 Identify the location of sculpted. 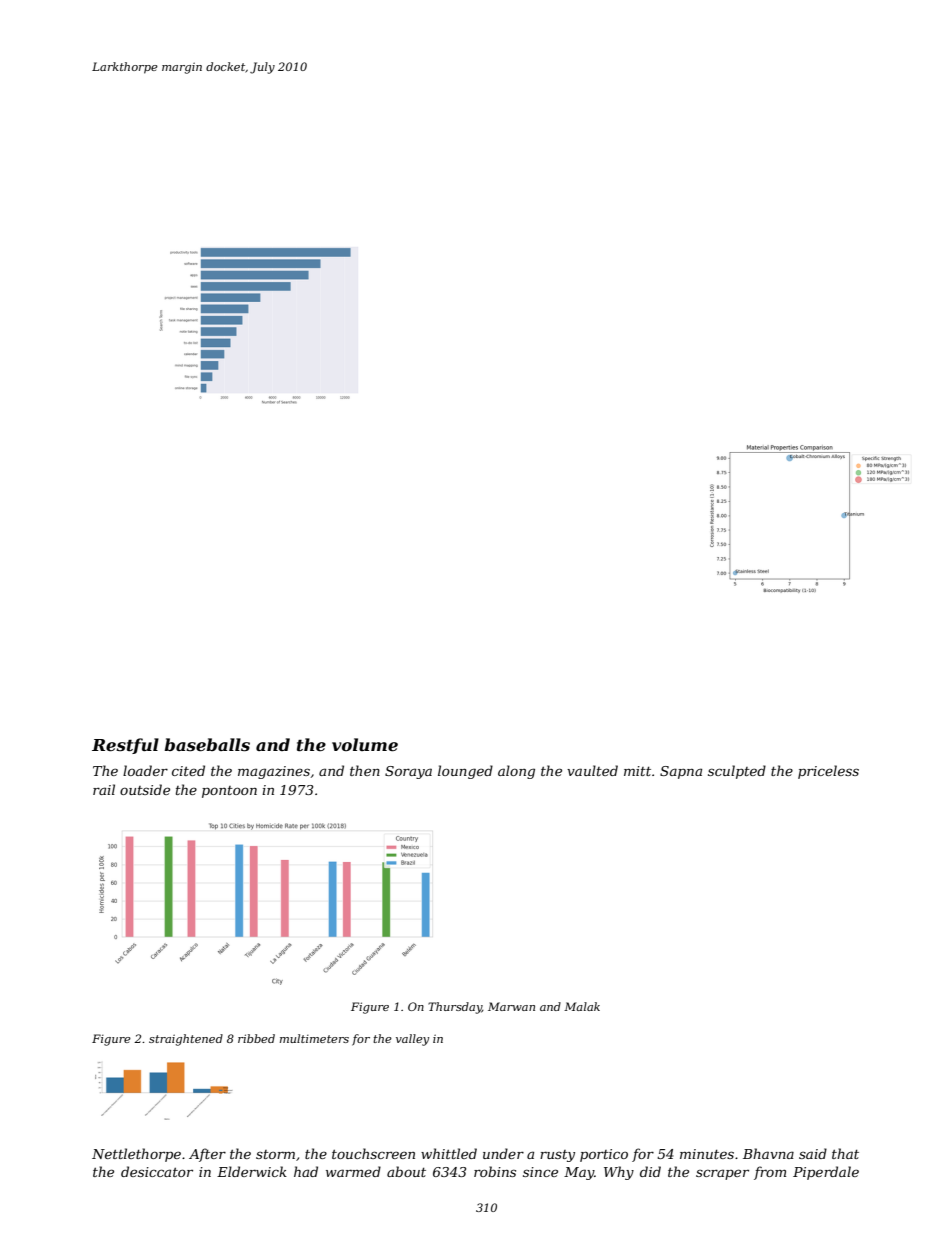
(737, 772).
